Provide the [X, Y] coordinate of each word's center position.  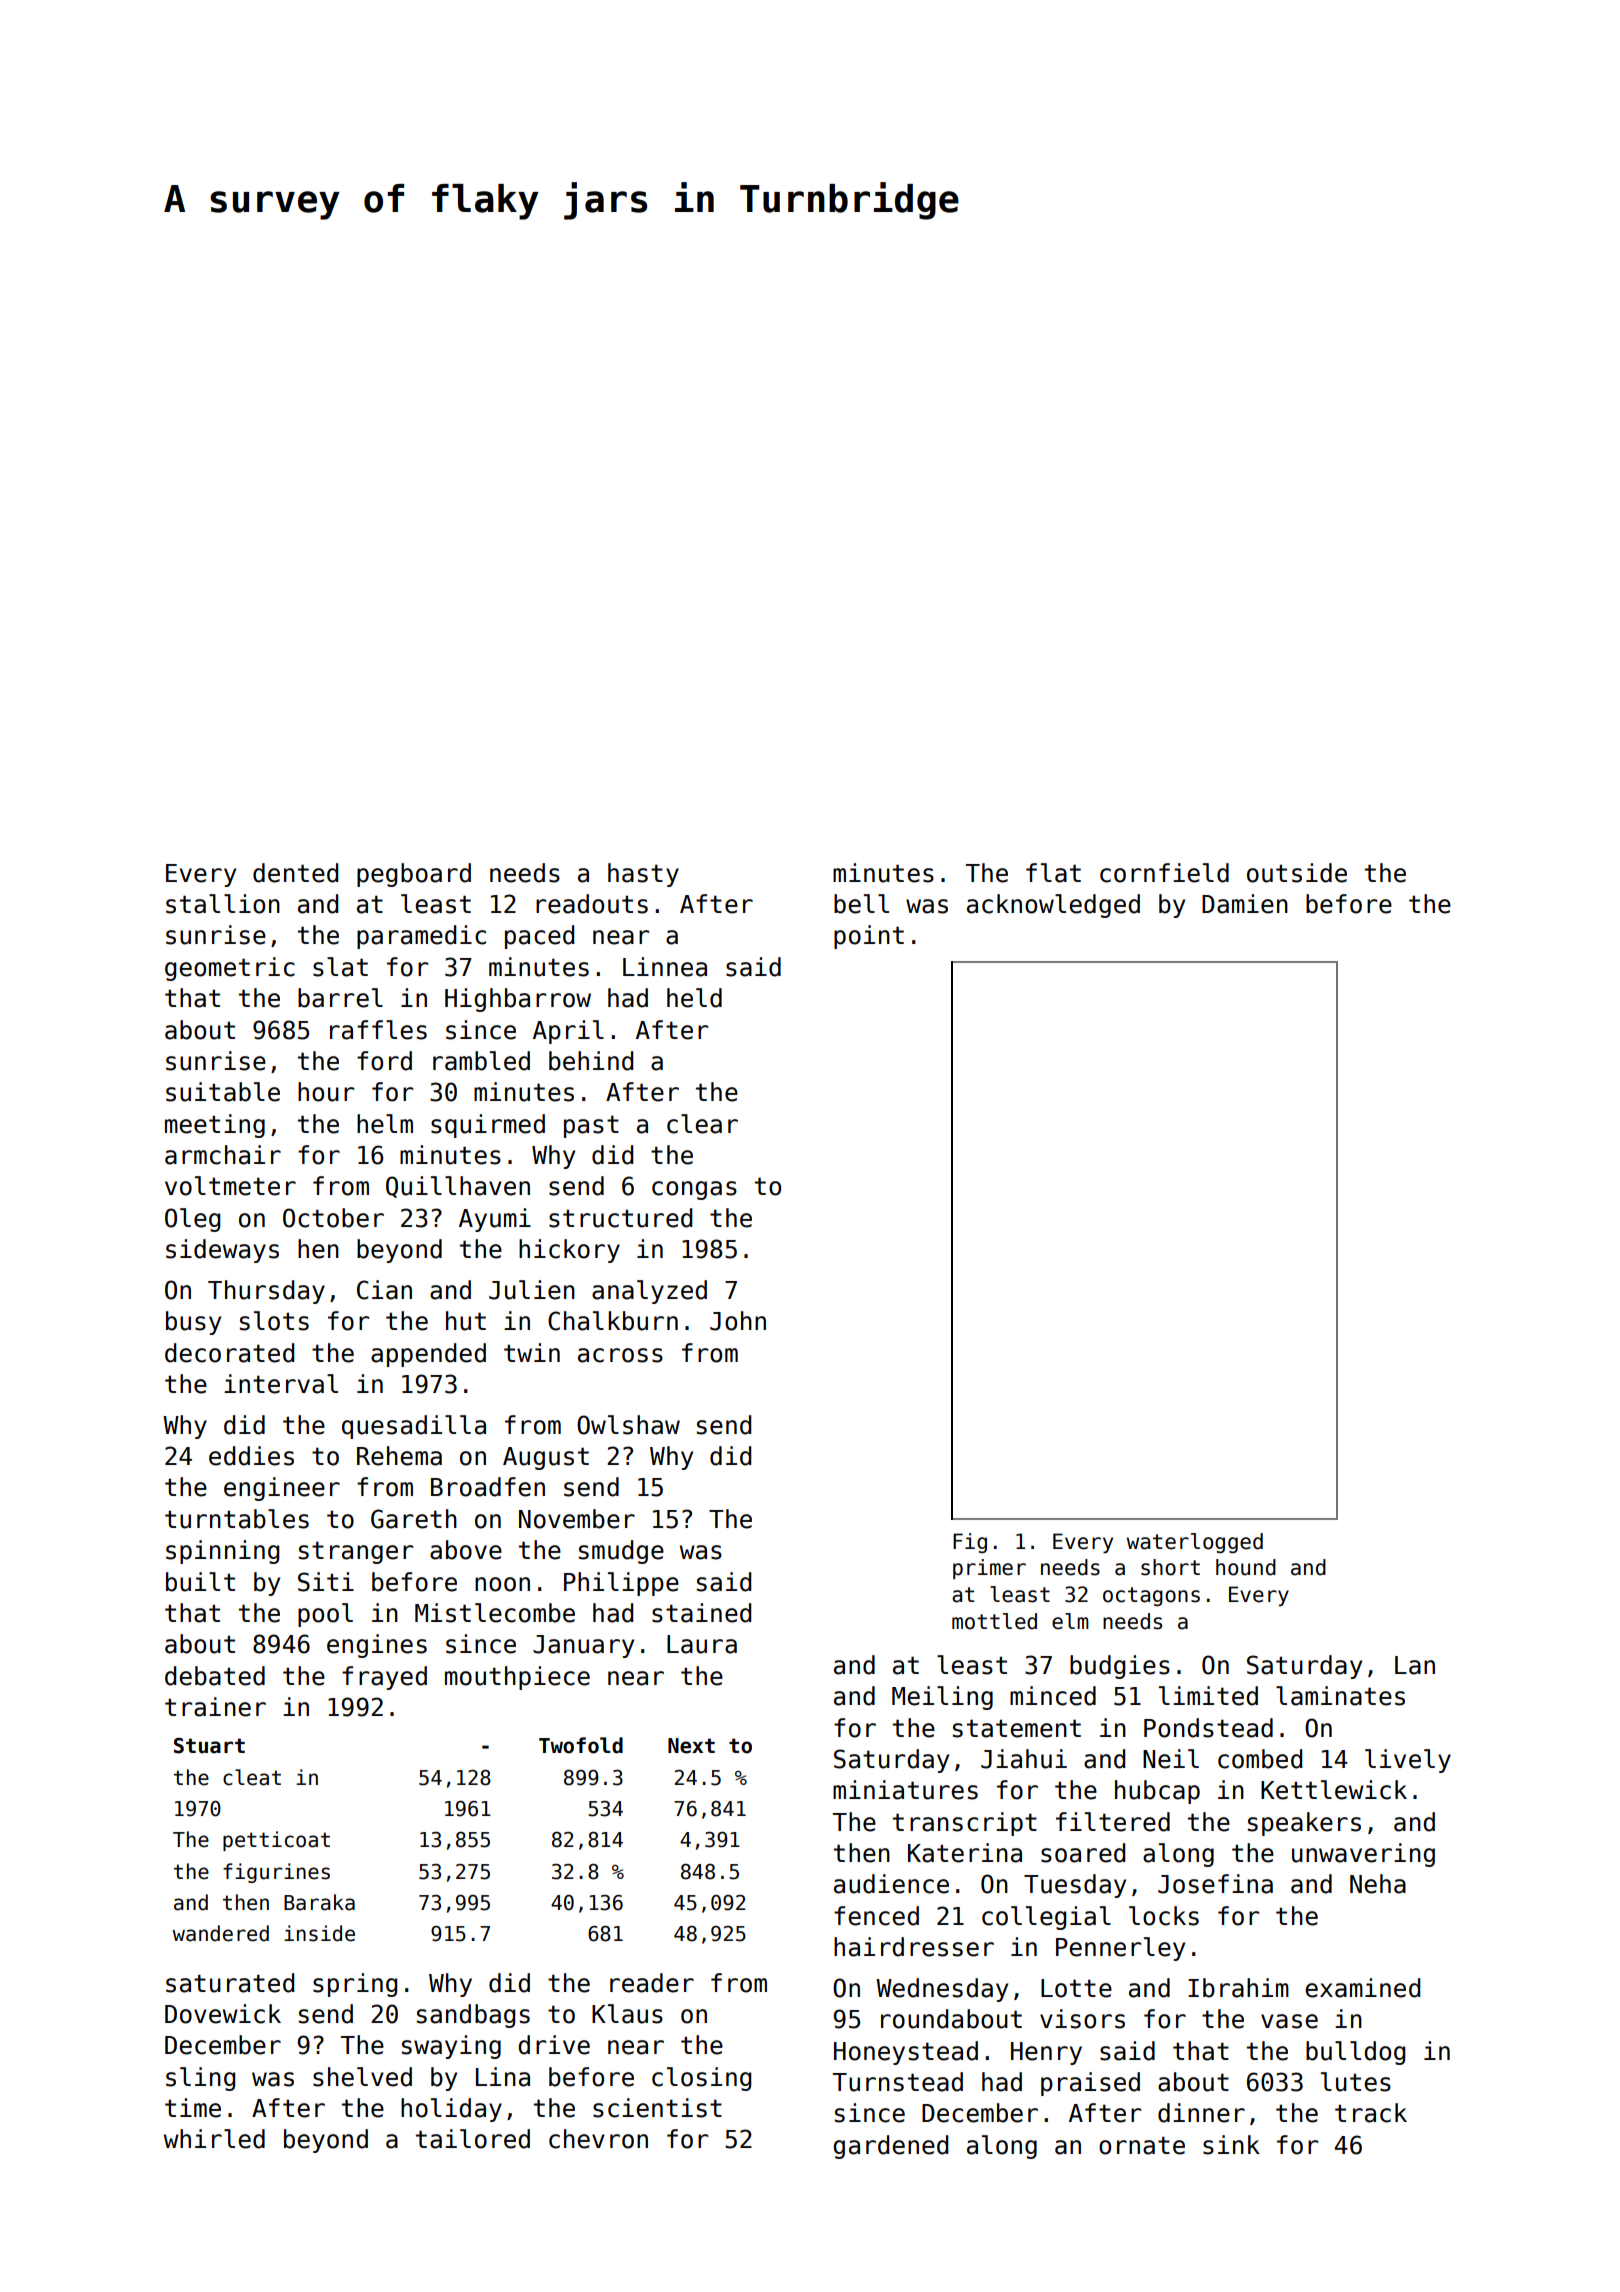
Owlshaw [628, 1425]
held [694, 998]
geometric [230, 969]
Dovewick [223, 2014]
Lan [1415, 1665]
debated [215, 1676]
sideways [222, 1251]
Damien [1245, 904]
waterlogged [1195, 1543]
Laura [702, 1644]
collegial [1046, 1918]
